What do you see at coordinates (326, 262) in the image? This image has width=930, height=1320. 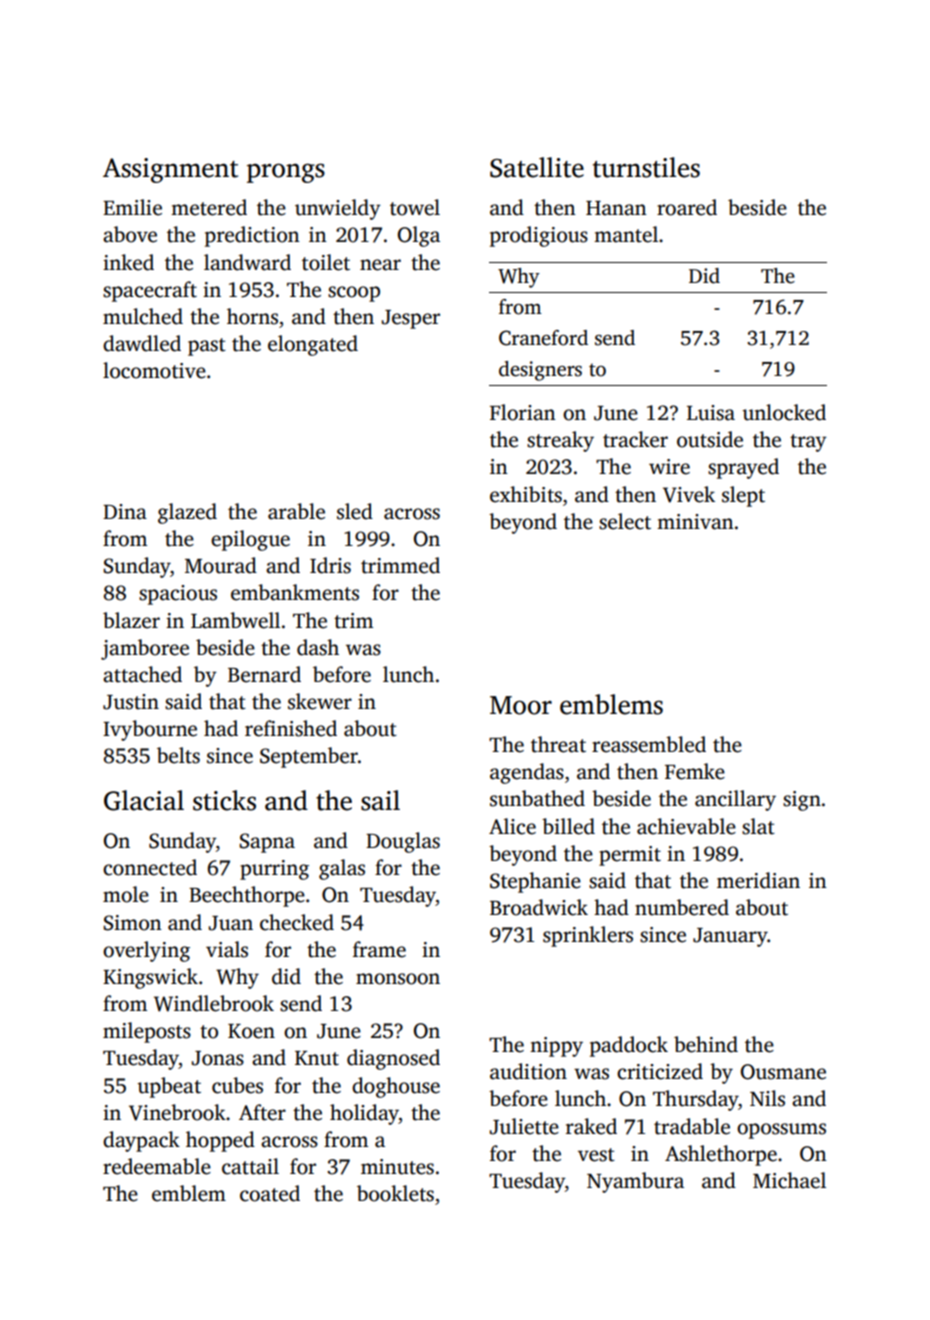 I see `toilet` at bounding box center [326, 262].
